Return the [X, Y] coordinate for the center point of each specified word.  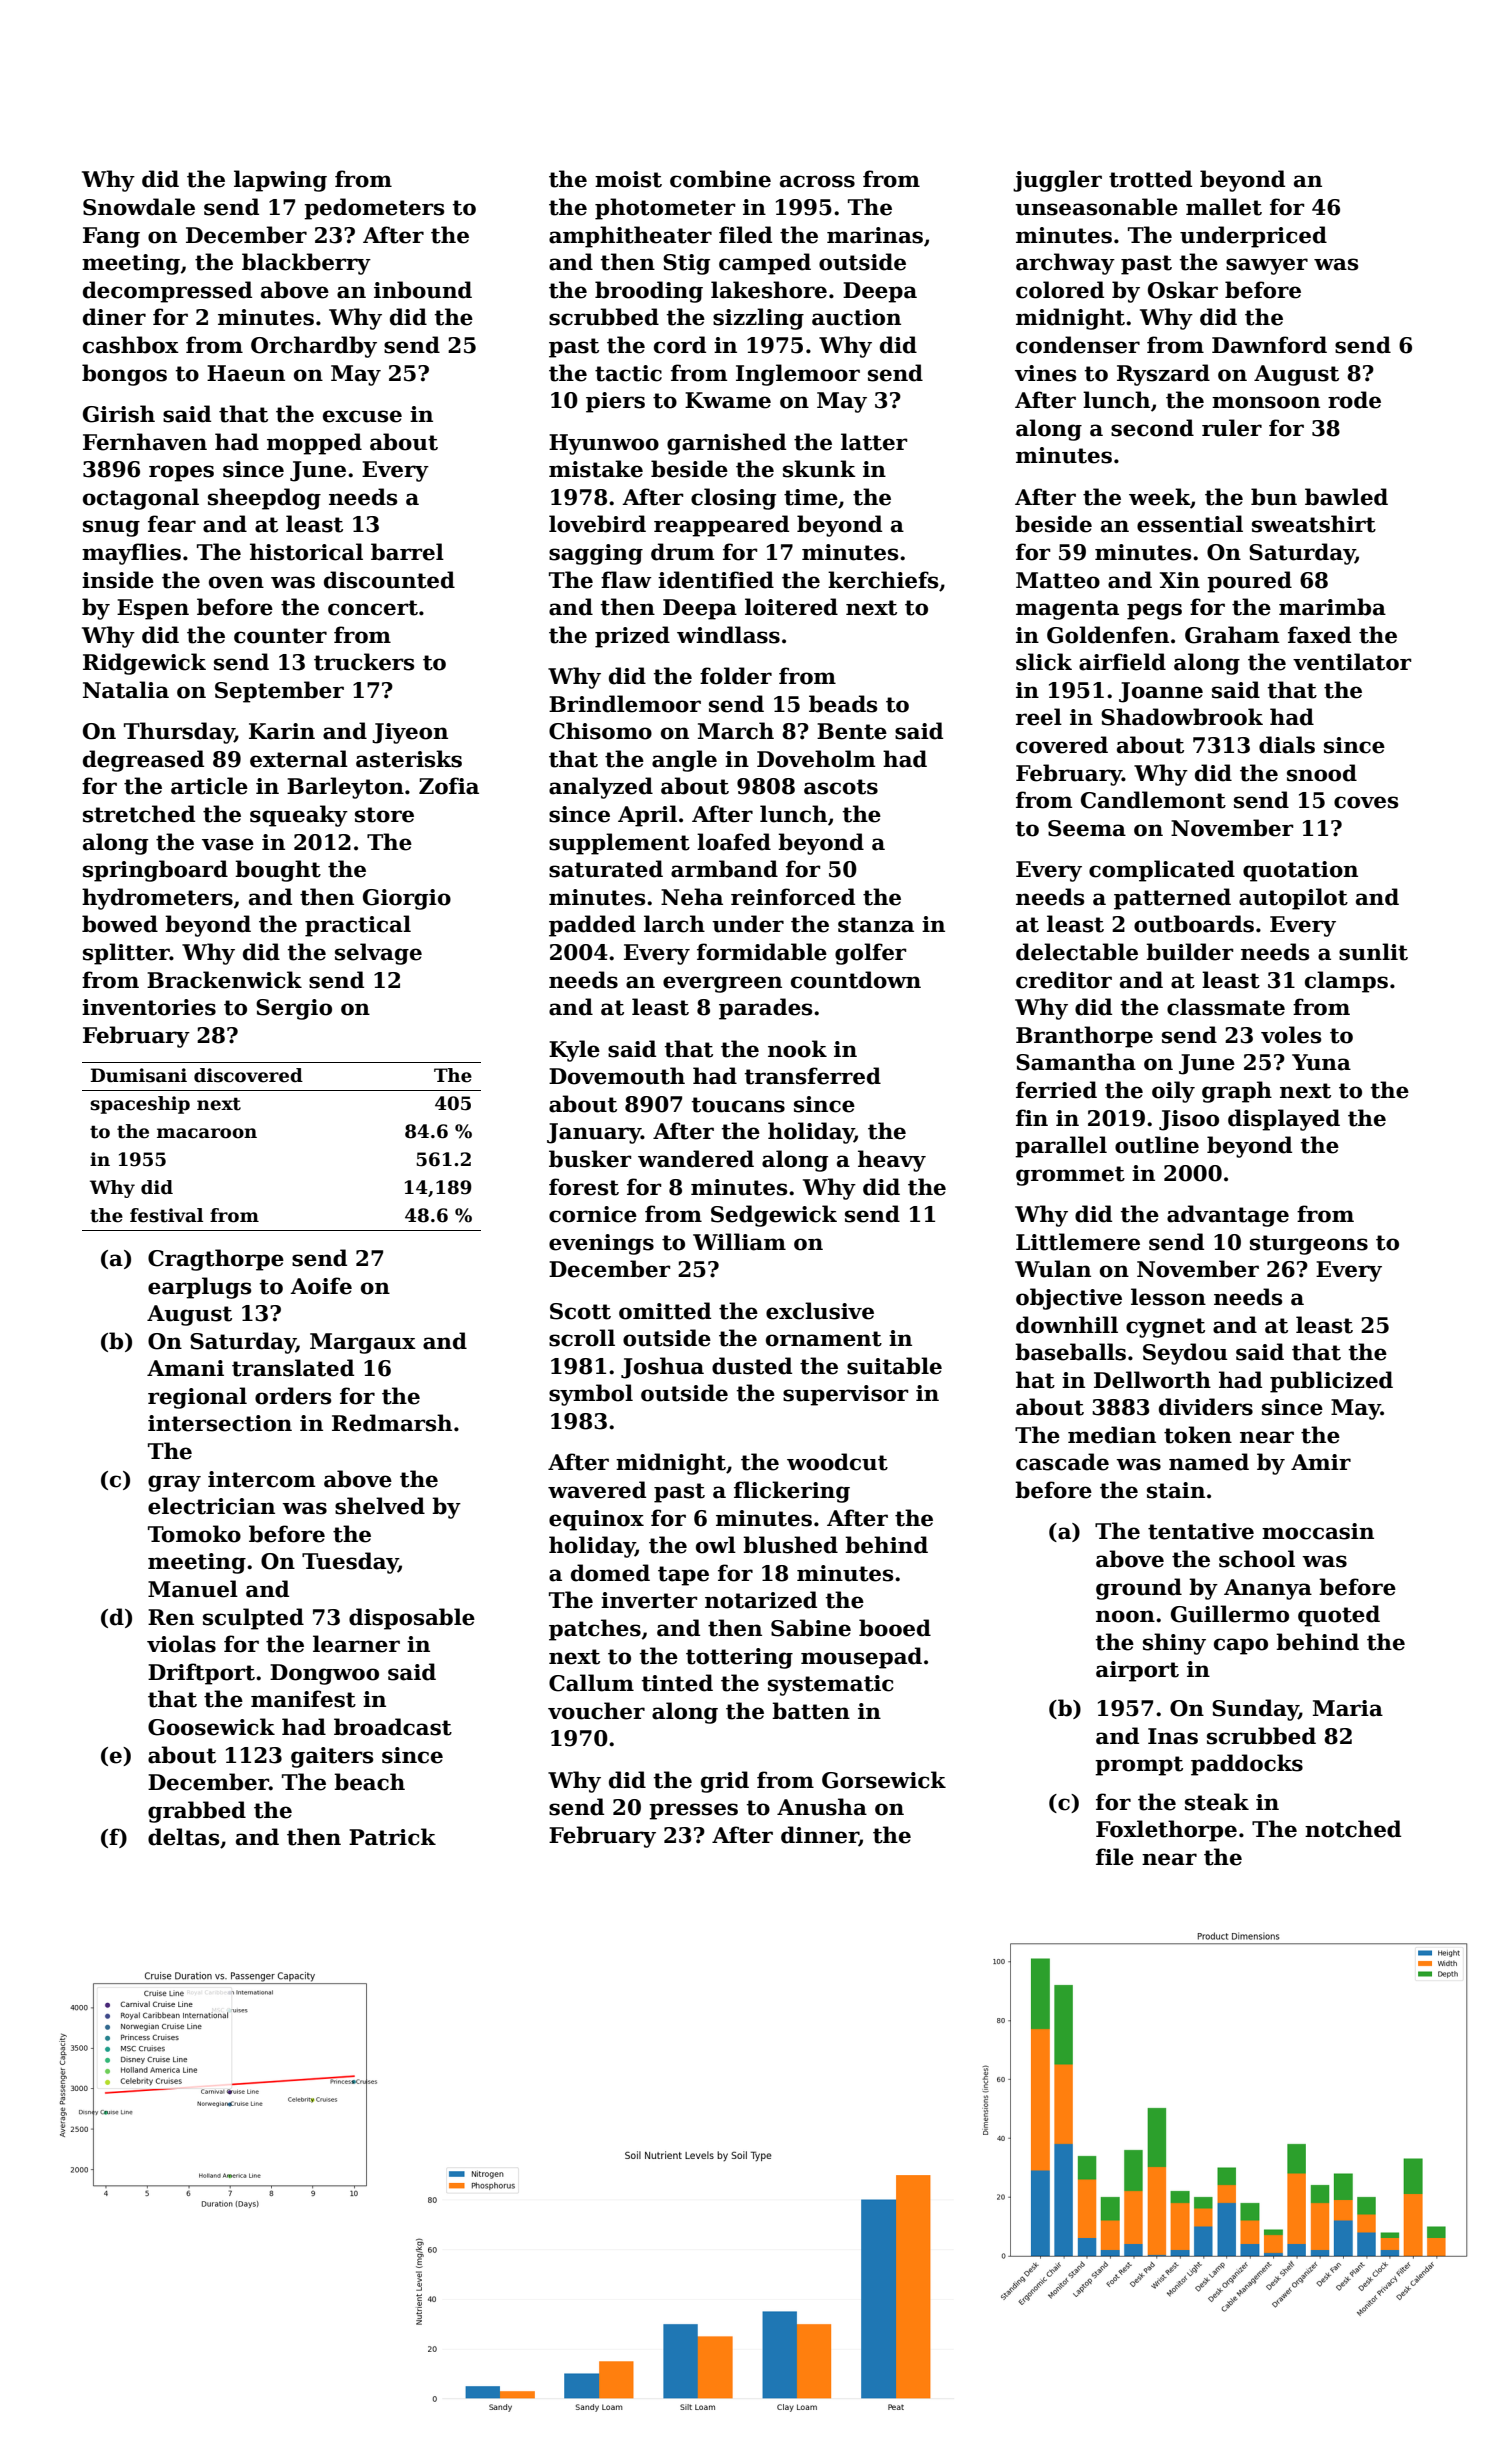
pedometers [374, 209]
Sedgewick [774, 1216]
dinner [820, 1836]
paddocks [1247, 1765]
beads [843, 704]
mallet [1224, 207]
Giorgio [407, 899]
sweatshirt [1314, 524]
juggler [1057, 181]
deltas [183, 1837]
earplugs [199, 1288]
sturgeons [1309, 1245]
